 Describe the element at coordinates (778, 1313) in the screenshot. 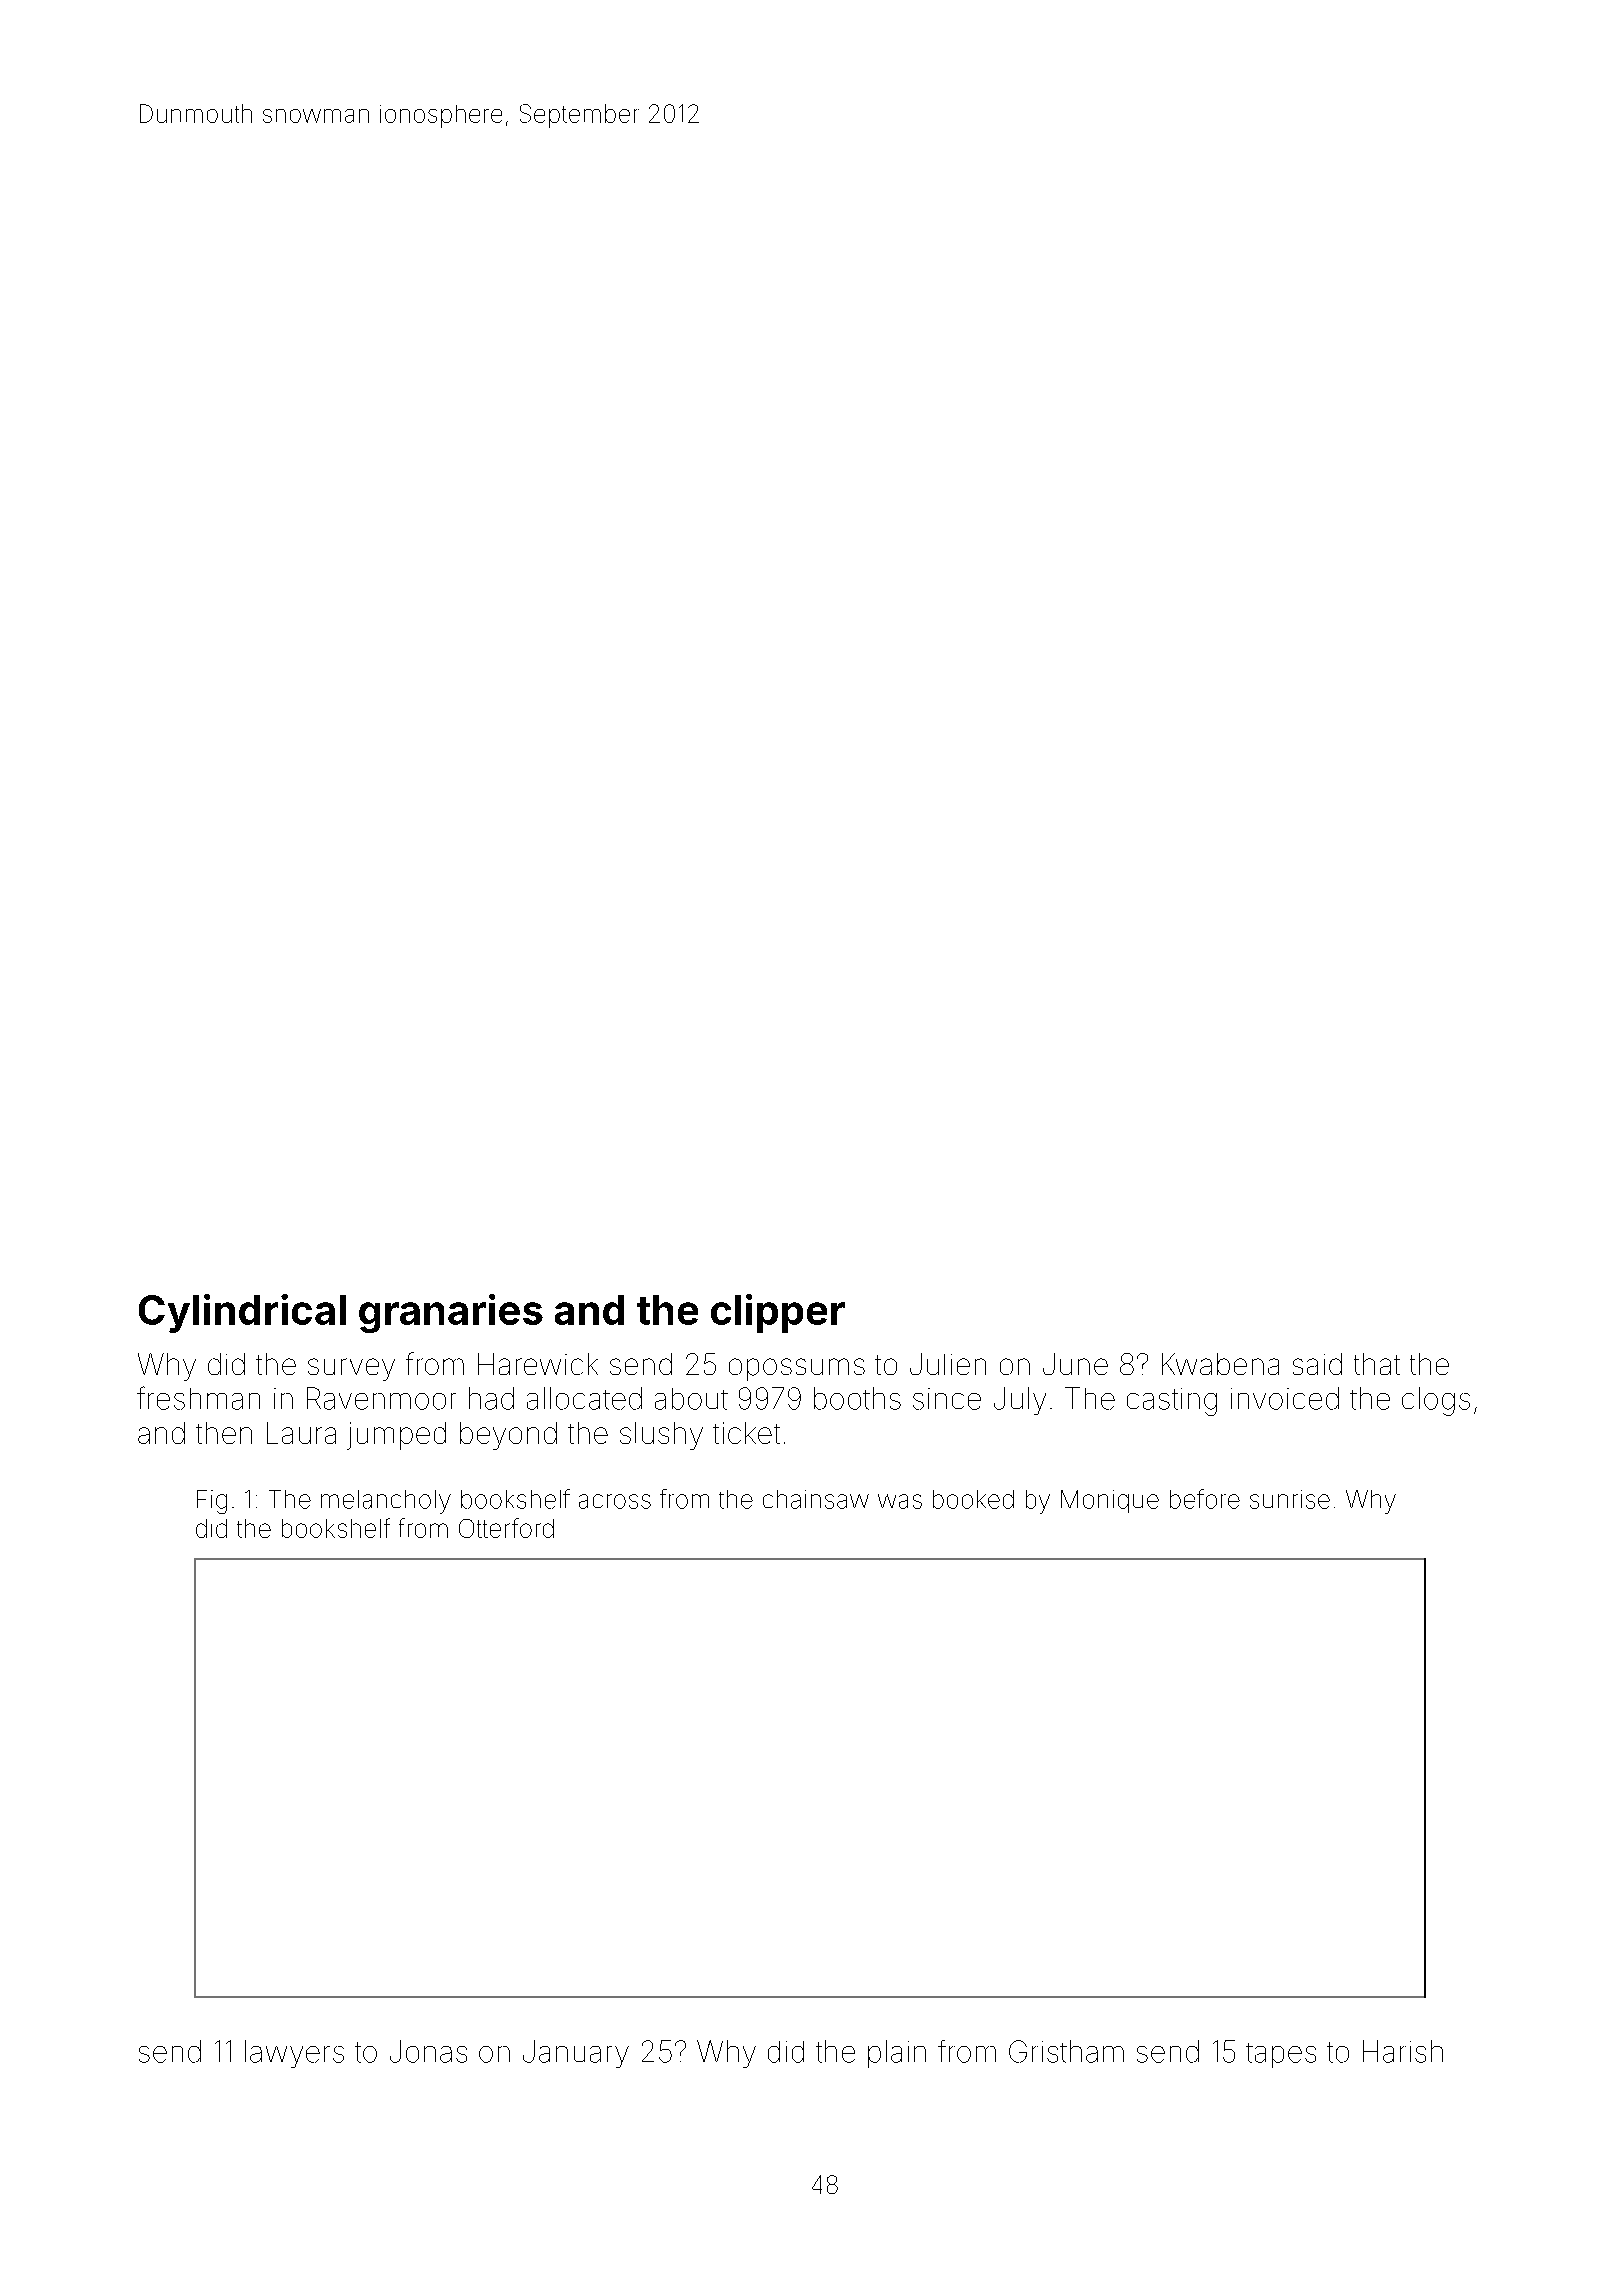

I see `clipper` at that location.
